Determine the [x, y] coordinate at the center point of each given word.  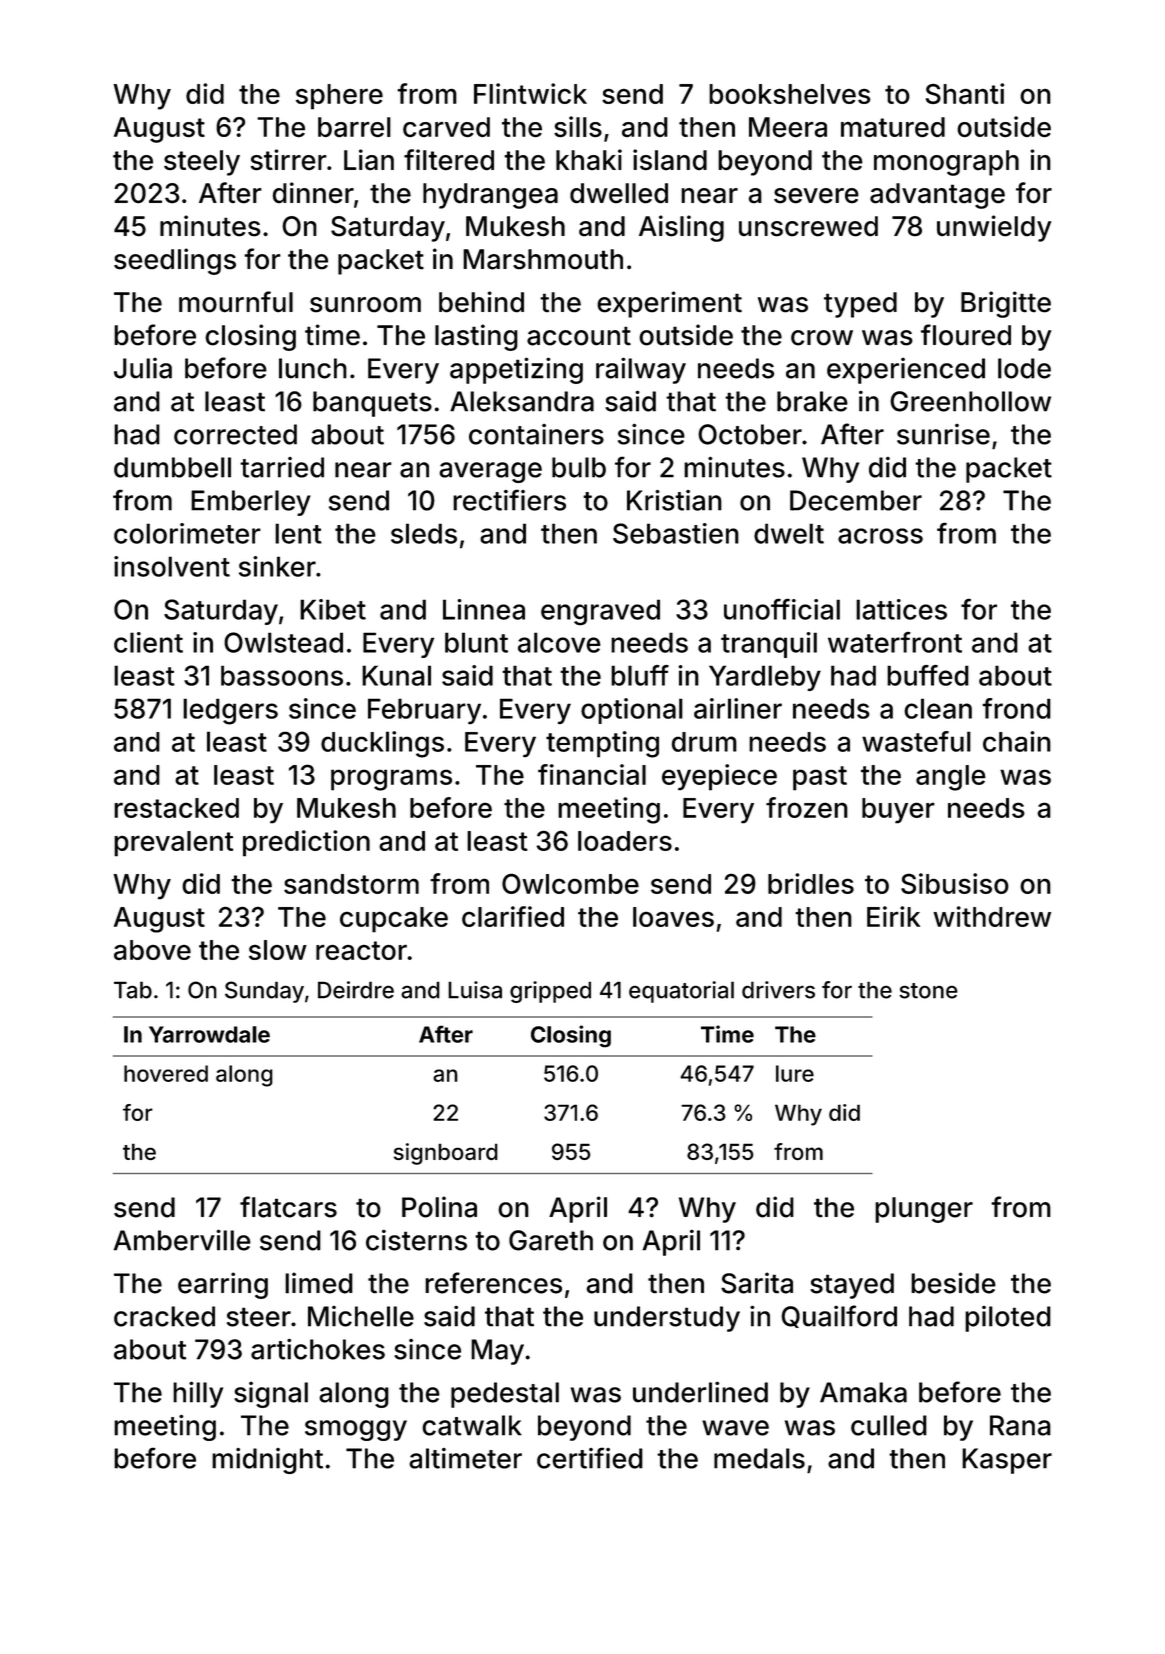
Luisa [475, 990]
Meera [788, 127]
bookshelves [790, 94]
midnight [267, 1461]
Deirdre [356, 990]
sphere [339, 97]
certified [590, 1458]
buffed [928, 675]
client [148, 642]
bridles [811, 883]
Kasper [1007, 1461]
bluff [640, 675]
